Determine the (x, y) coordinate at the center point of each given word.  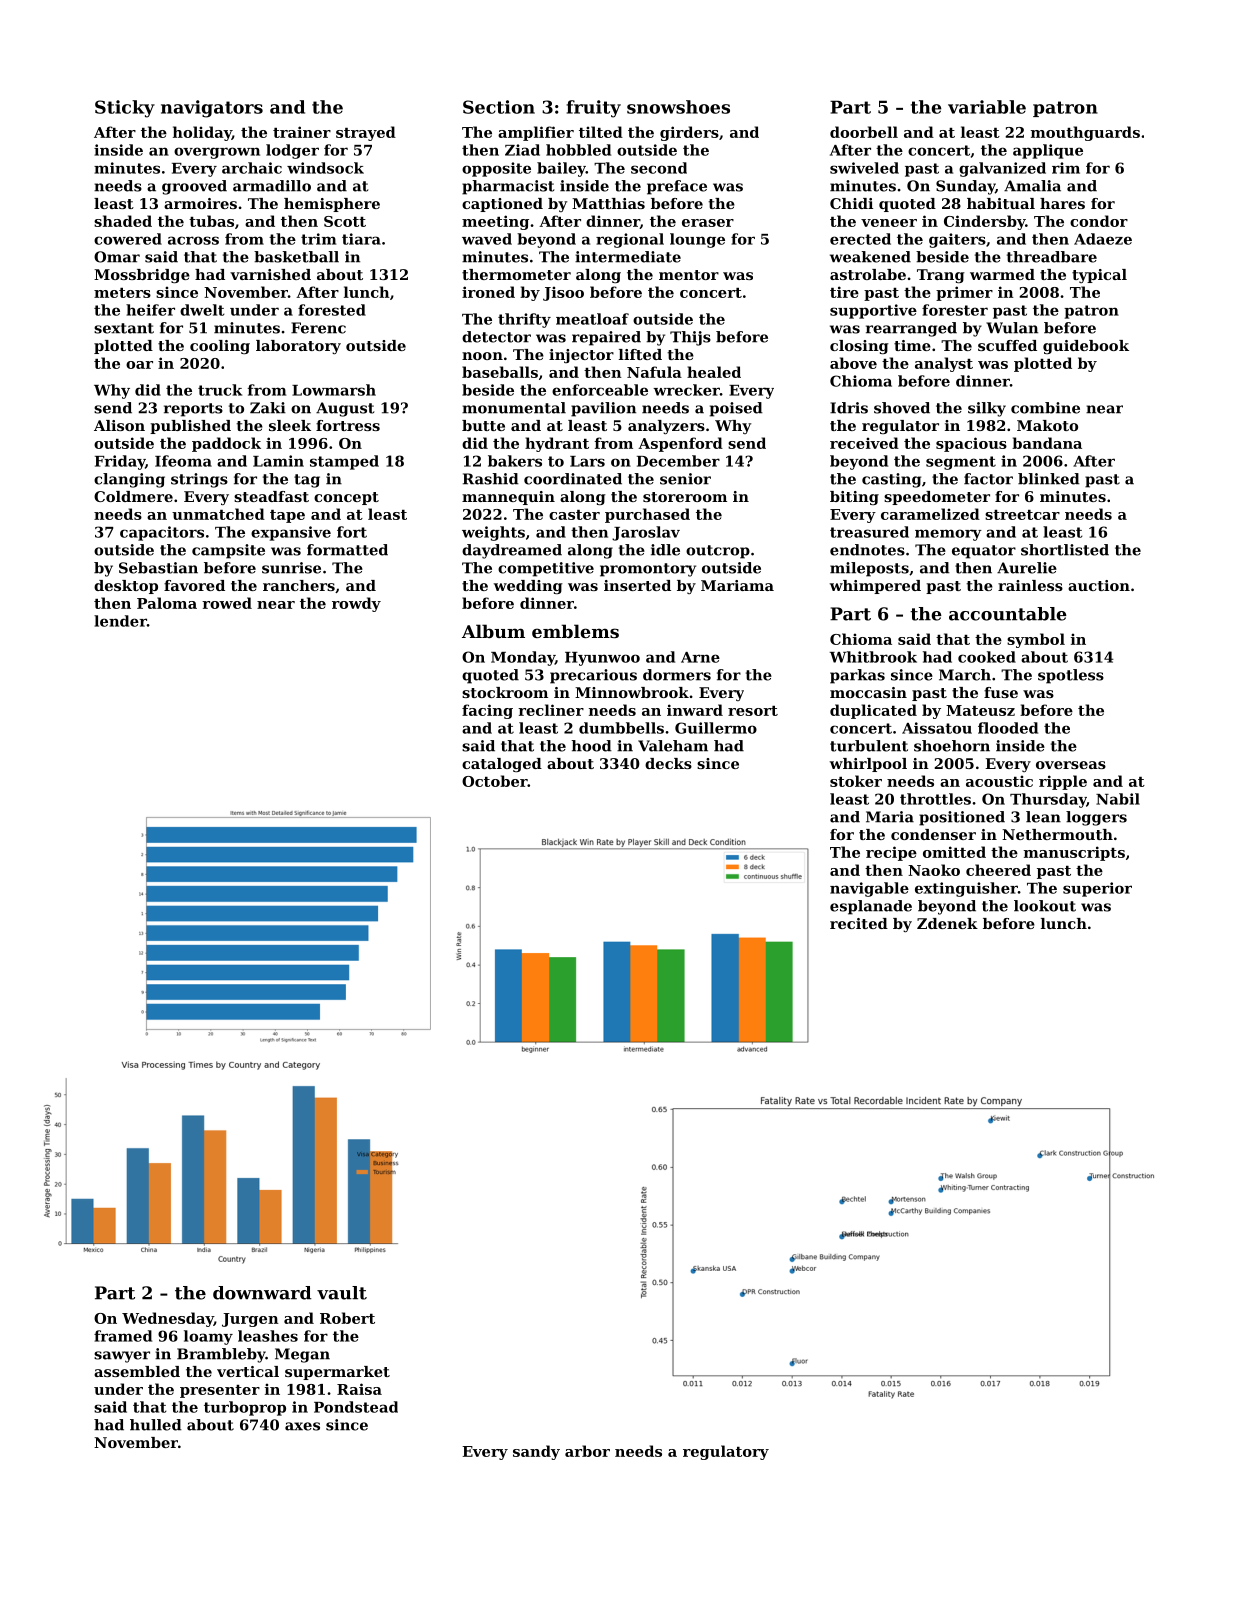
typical (1099, 276)
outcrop (718, 552)
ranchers (299, 585)
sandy (536, 1452)
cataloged (502, 765)
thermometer (516, 274)
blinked (1049, 479)
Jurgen (250, 1320)
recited (859, 923)
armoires (200, 203)
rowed (227, 603)
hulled (156, 1425)
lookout (1045, 906)
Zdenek (947, 923)
